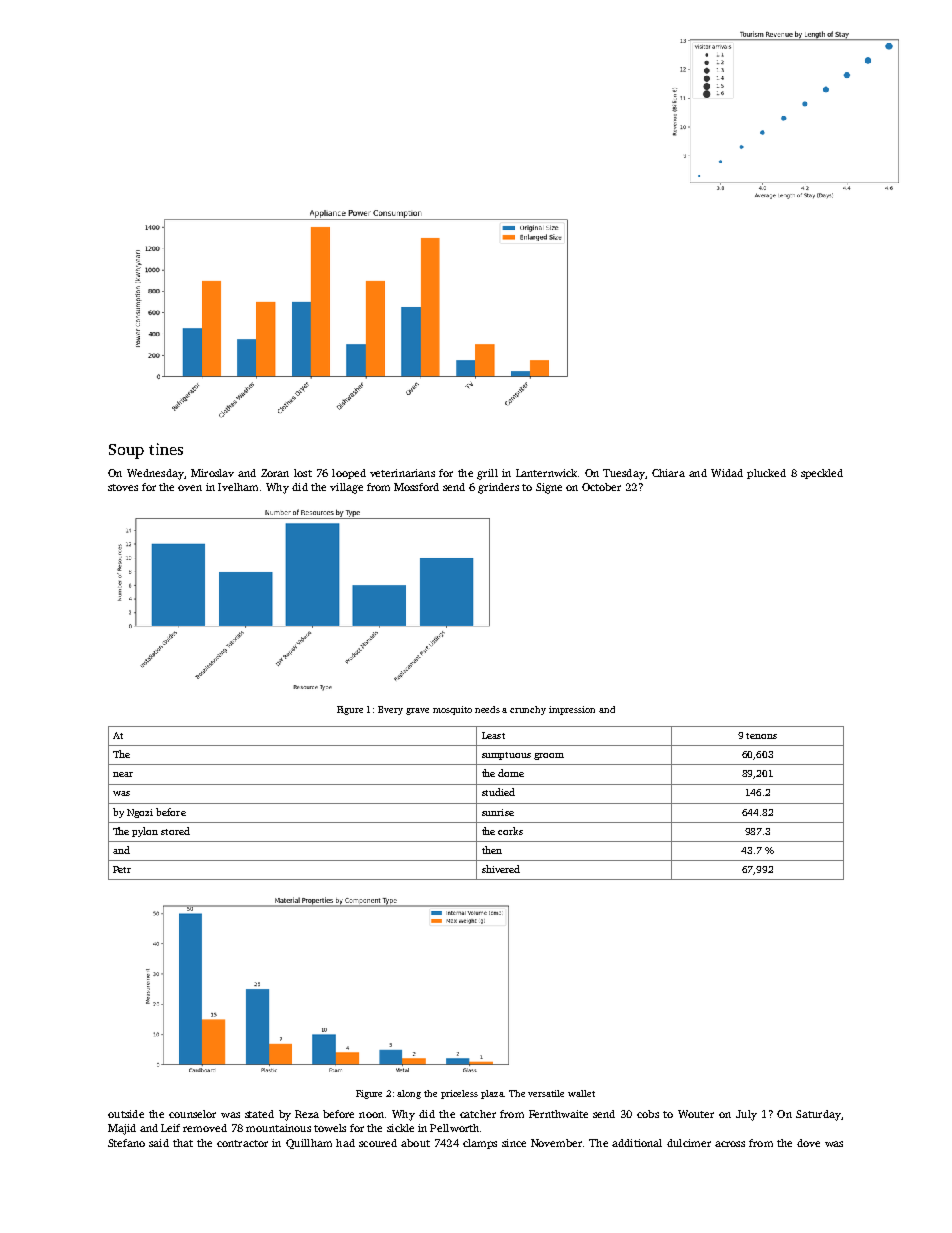  Describe the element at coordinates (400, 1128) in the screenshot. I see `sickle` at that location.
